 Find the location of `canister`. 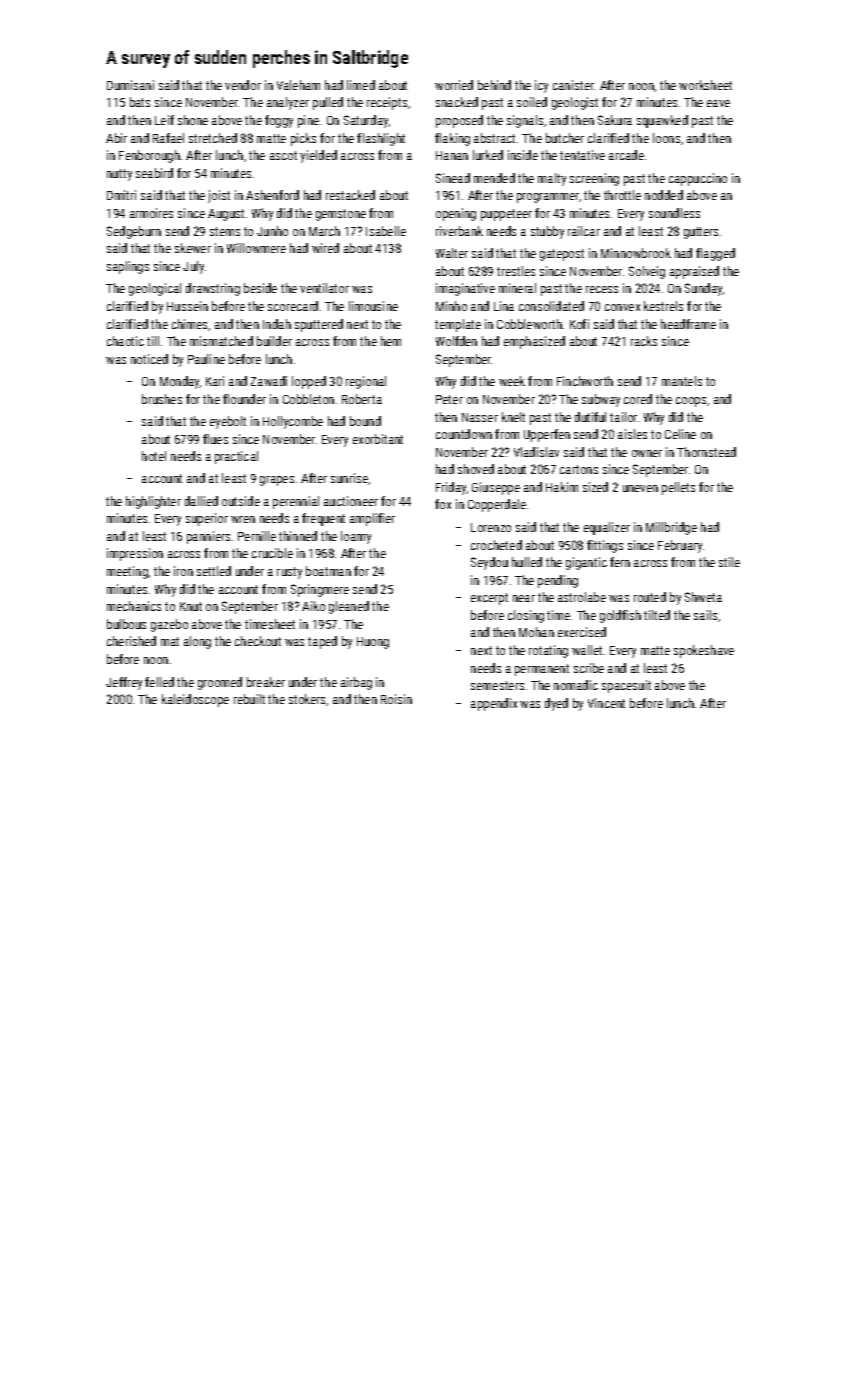

canister is located at coordinates (573, 85).
